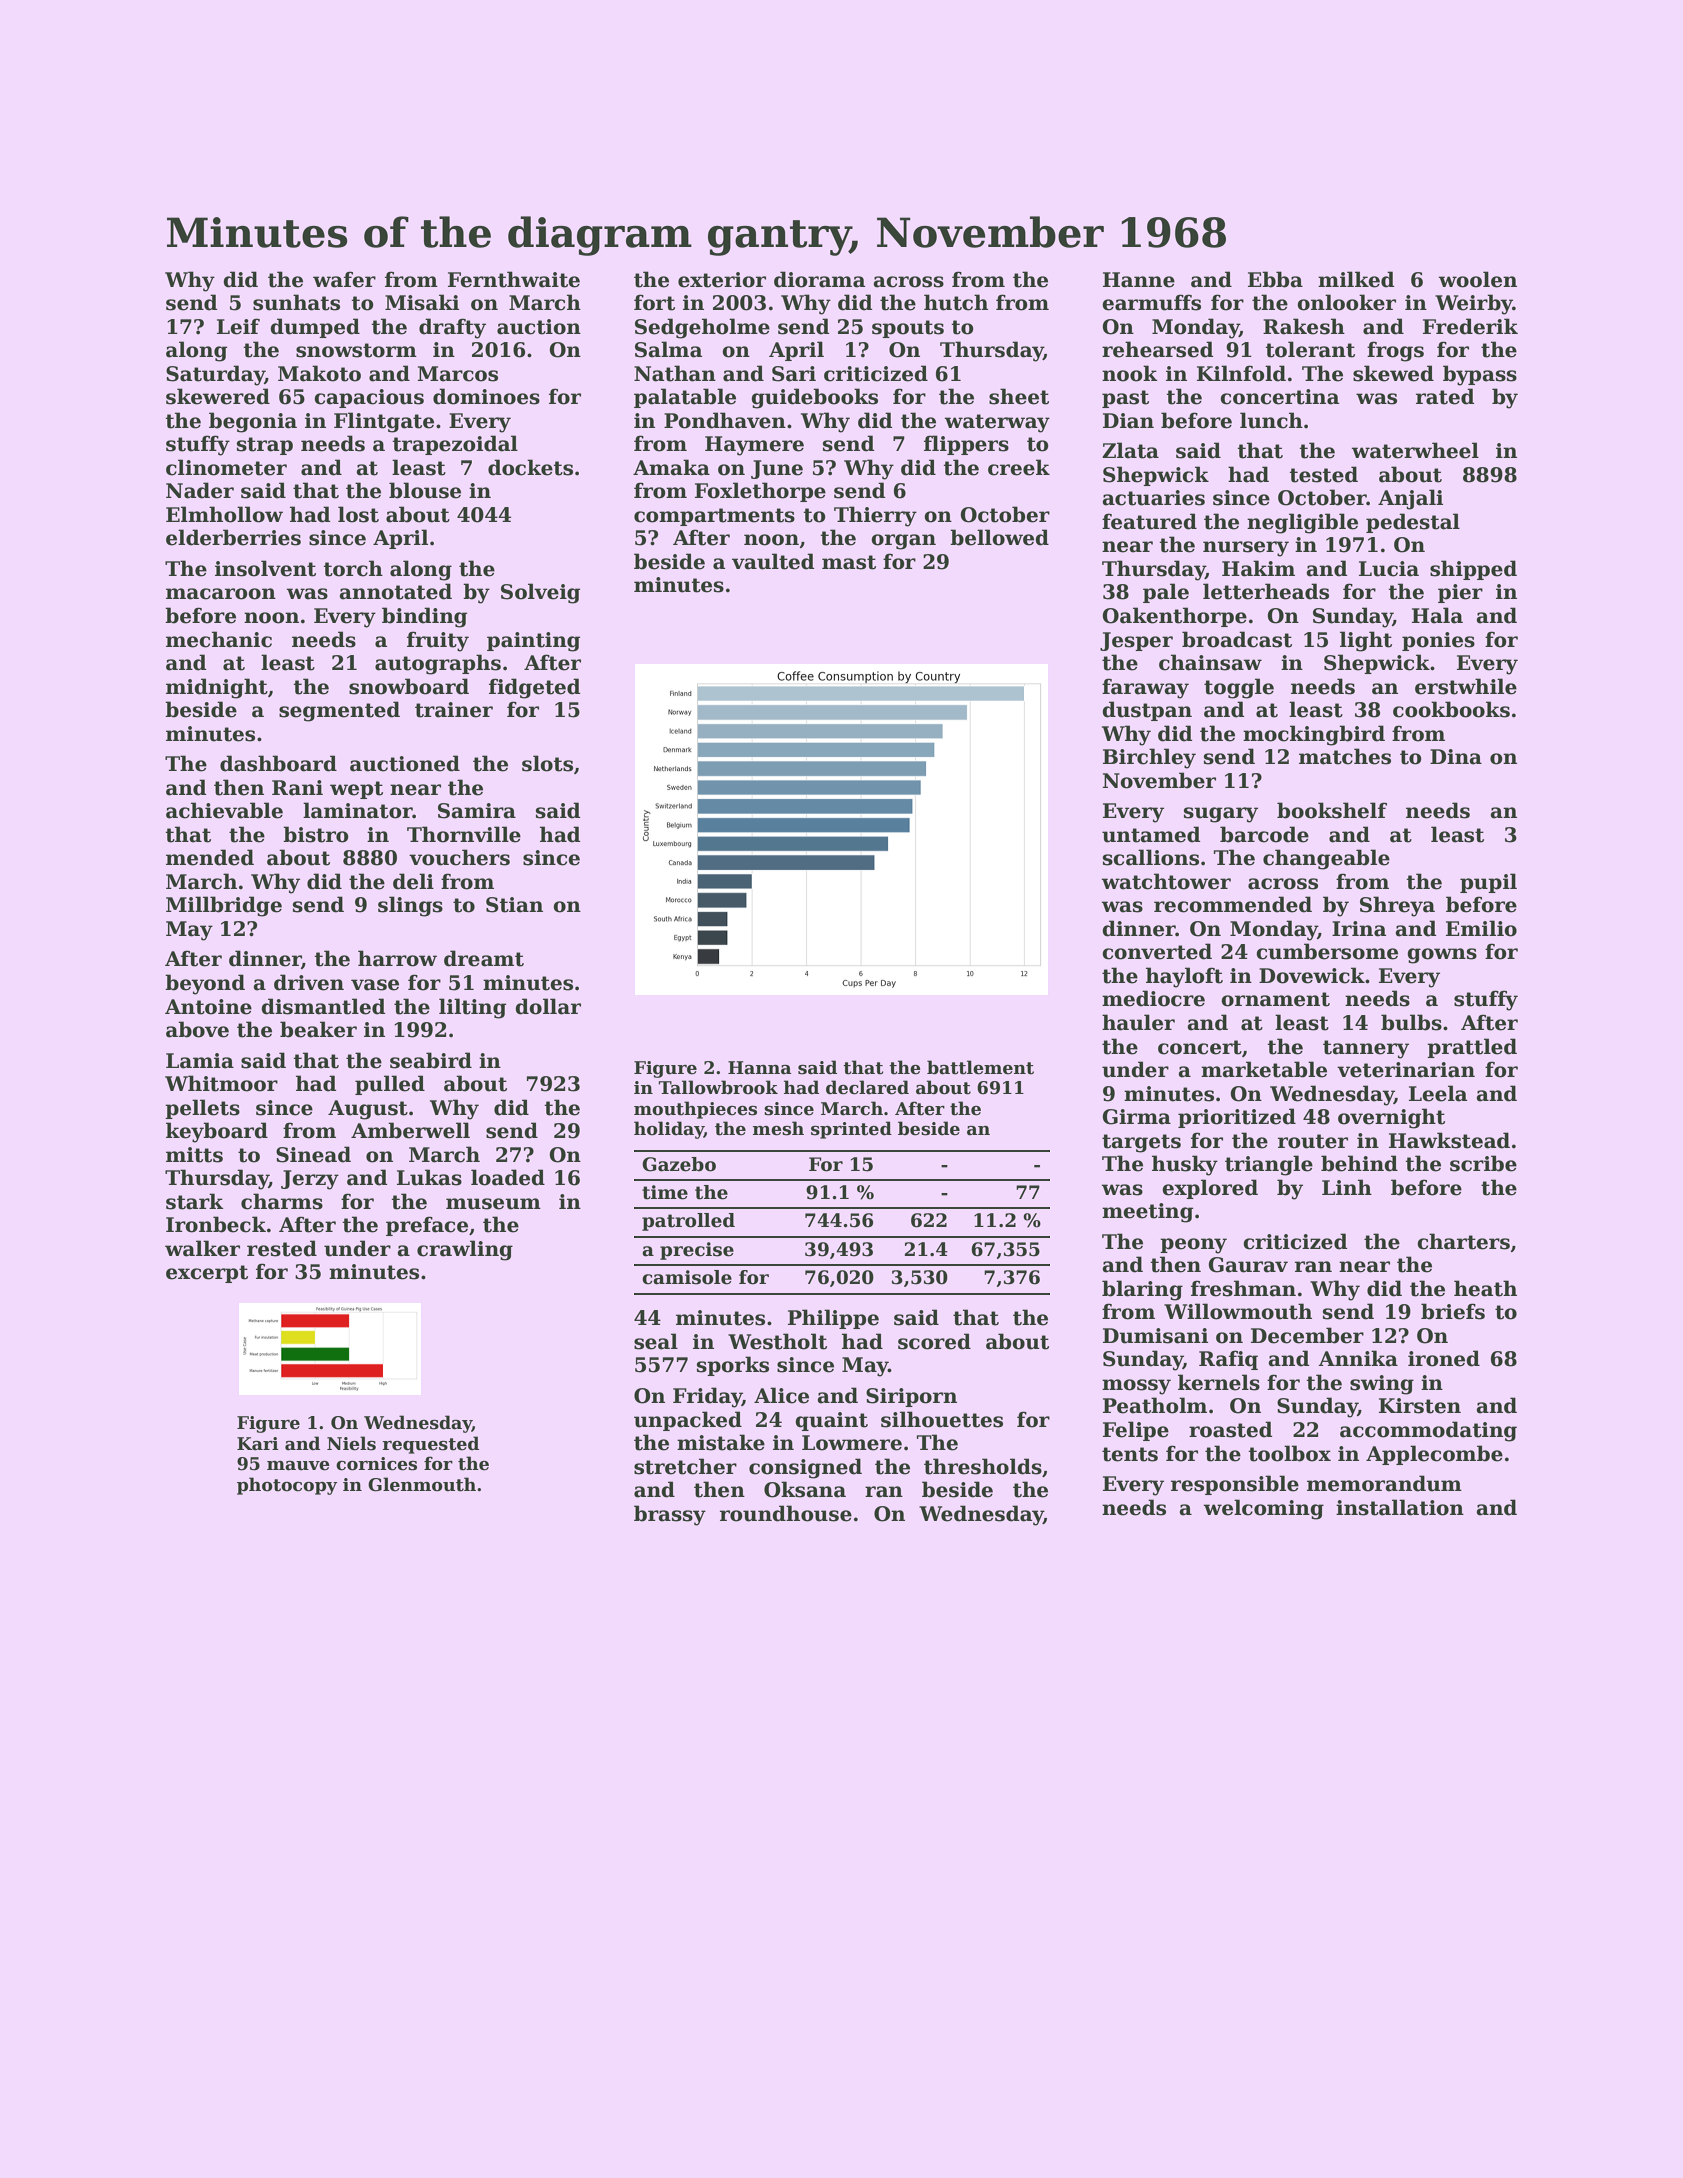 The image size is (1683, 2178). What do you see at coordinates (1275, 279) in the screenshot?
I see `Ebba` at bounding box center [1275, 279].
